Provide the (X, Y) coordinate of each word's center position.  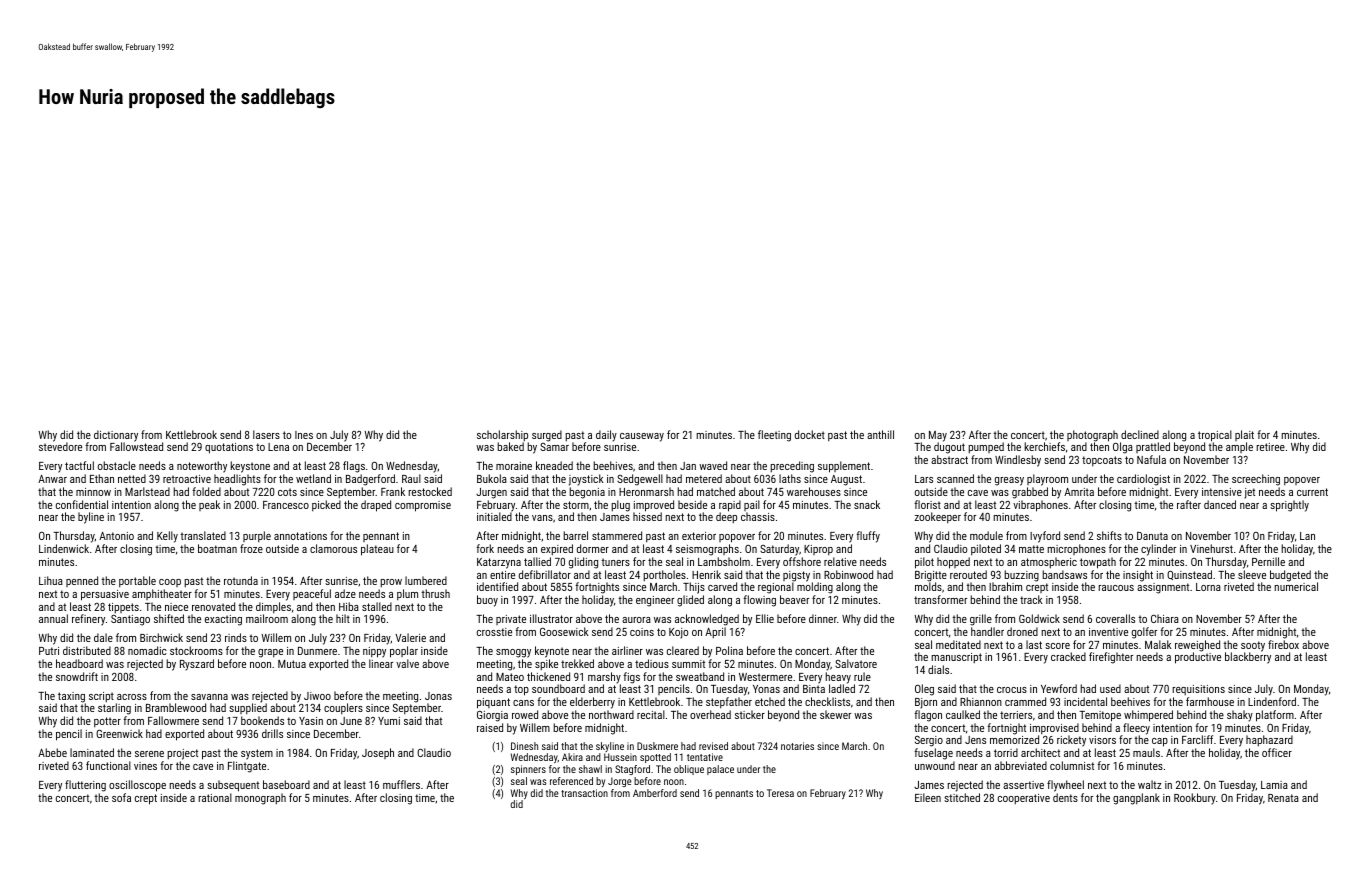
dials (938, 669)
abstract (949, 459)
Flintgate (247, 767)
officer (1277, 752)
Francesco (286, 505)
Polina (729, 650)
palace (720, 770)
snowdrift (77, 676)
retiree (1270, 447)
